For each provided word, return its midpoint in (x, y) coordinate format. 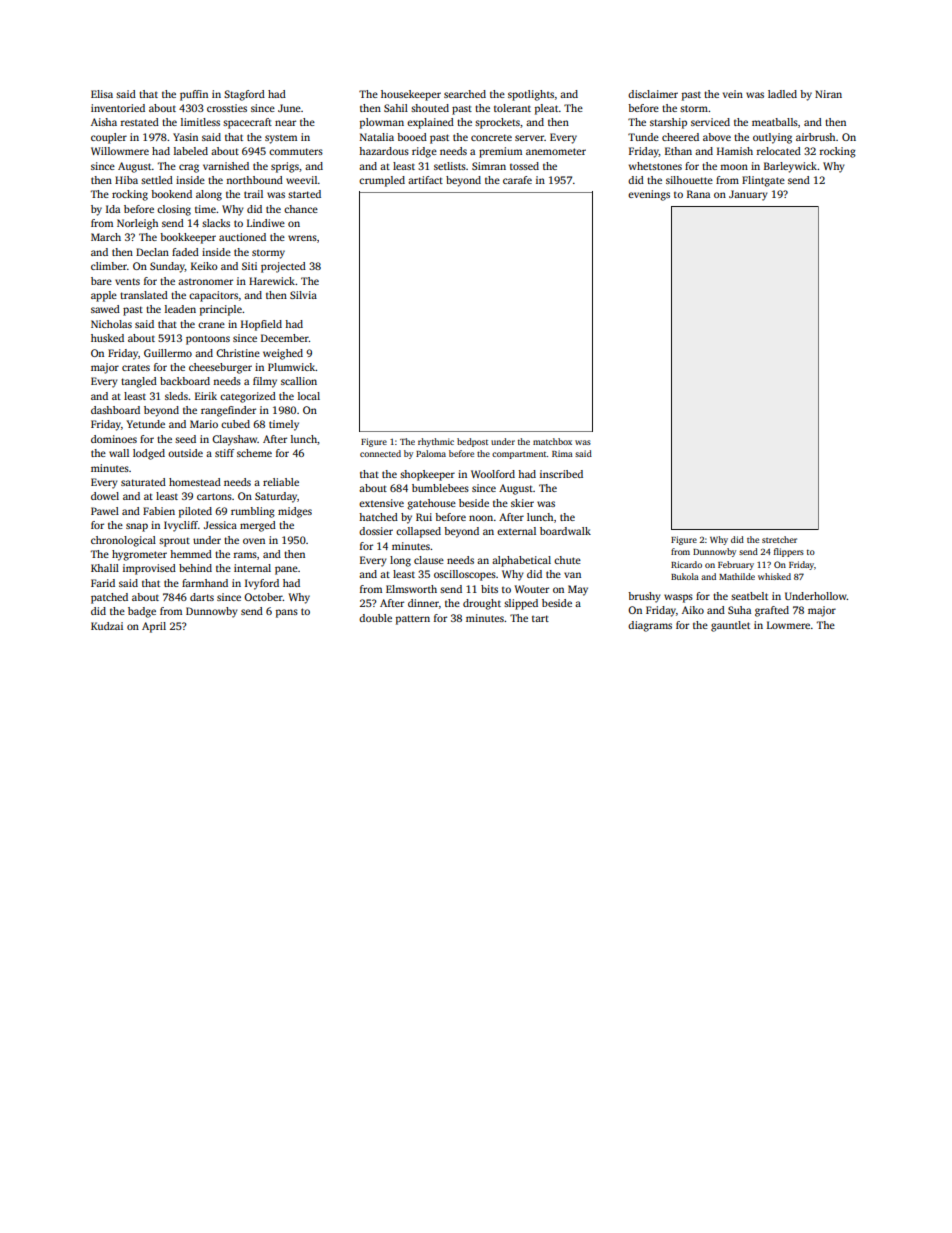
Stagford (244, 95)
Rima (562, 453)
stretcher (779, 539)
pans (287, 613)
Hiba (126, 180)
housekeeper (411, 95)
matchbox (552, 441)
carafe (517, 180)
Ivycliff (181, 526)
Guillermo (168, 353)
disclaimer (653, 94)
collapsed (418, 532)
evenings (649, 195)
